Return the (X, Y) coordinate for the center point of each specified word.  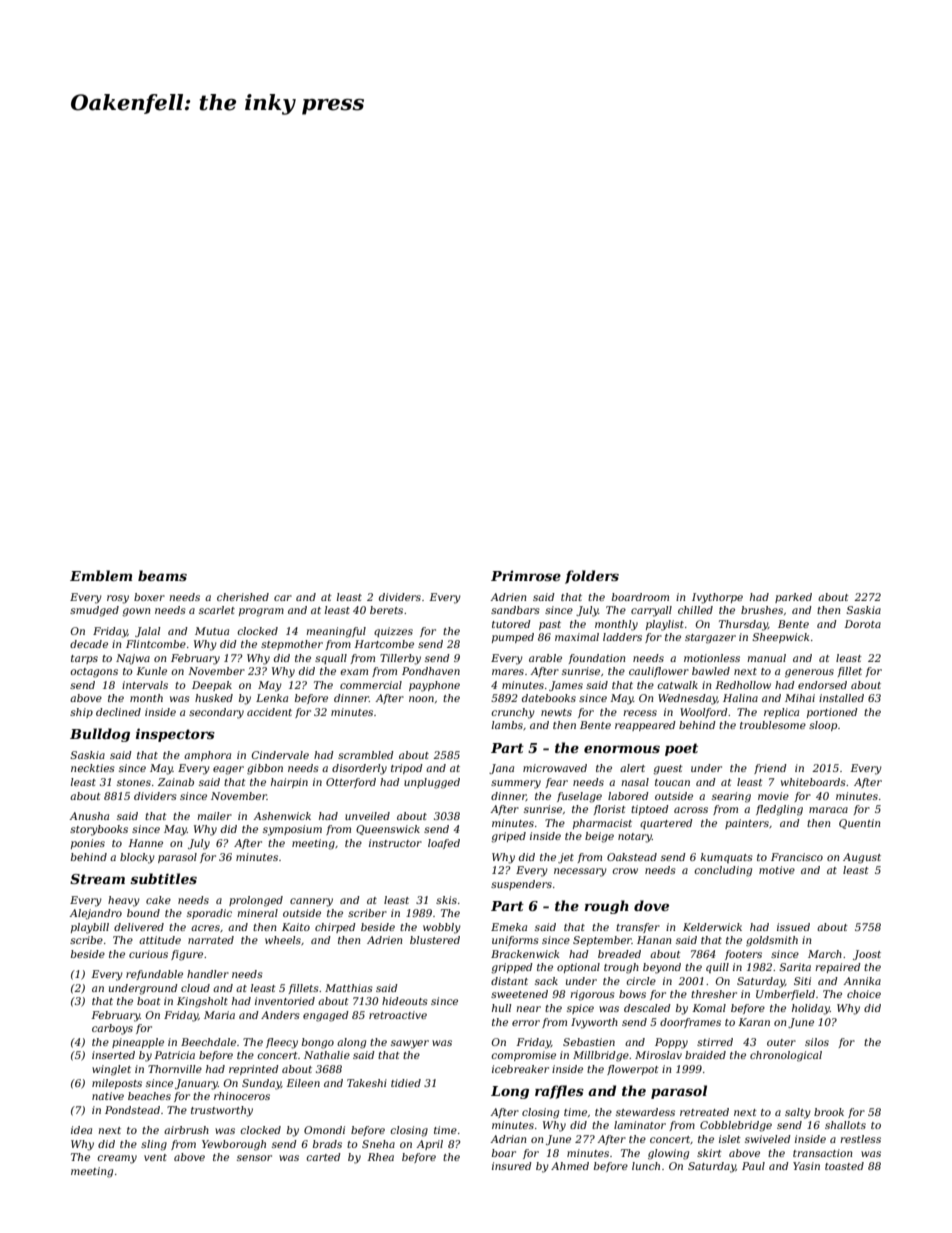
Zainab (176, 782)
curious (148, 954)
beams (162, 575)
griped (508, 837)
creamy (117, 1159)
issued (793, 927)
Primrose (526, 575)
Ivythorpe (717, 598)
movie (773, 796)
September (602, 941)
